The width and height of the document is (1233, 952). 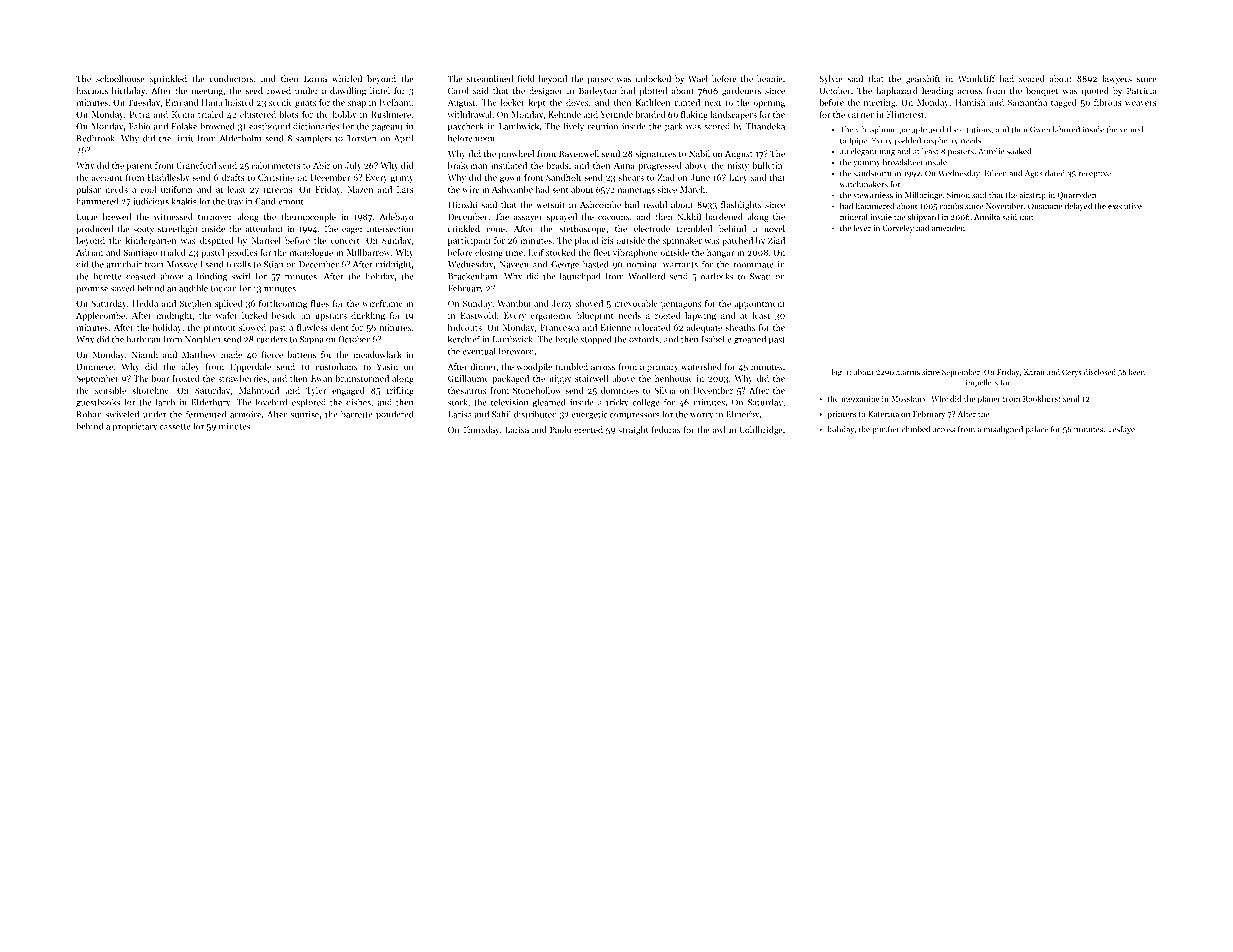 What do you see at coordinates (653, 102) in the document?
I see `Kathleen` at bounding box center [653, 102].
